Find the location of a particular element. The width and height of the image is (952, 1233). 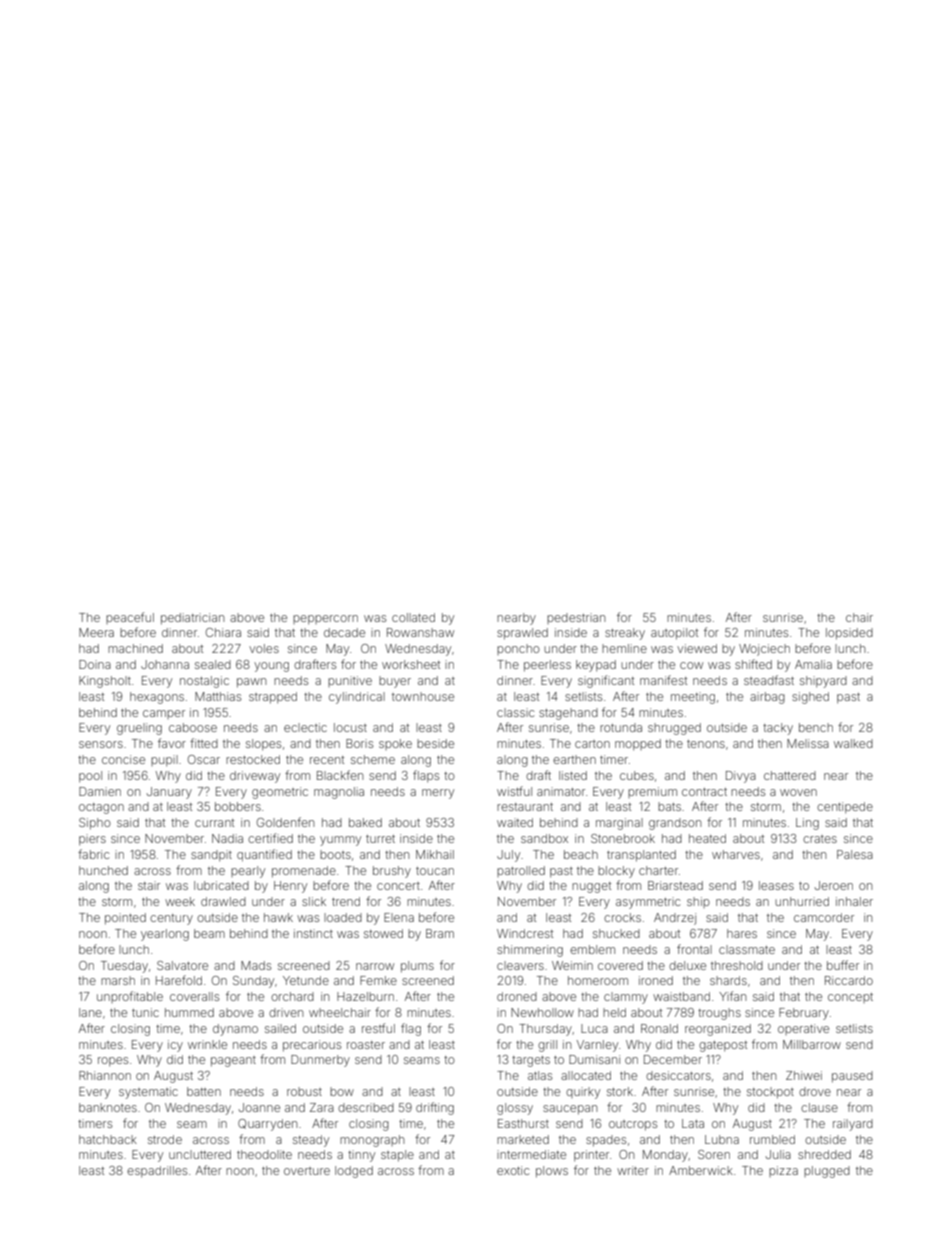

classmate is located at coordinates (747, 949).
